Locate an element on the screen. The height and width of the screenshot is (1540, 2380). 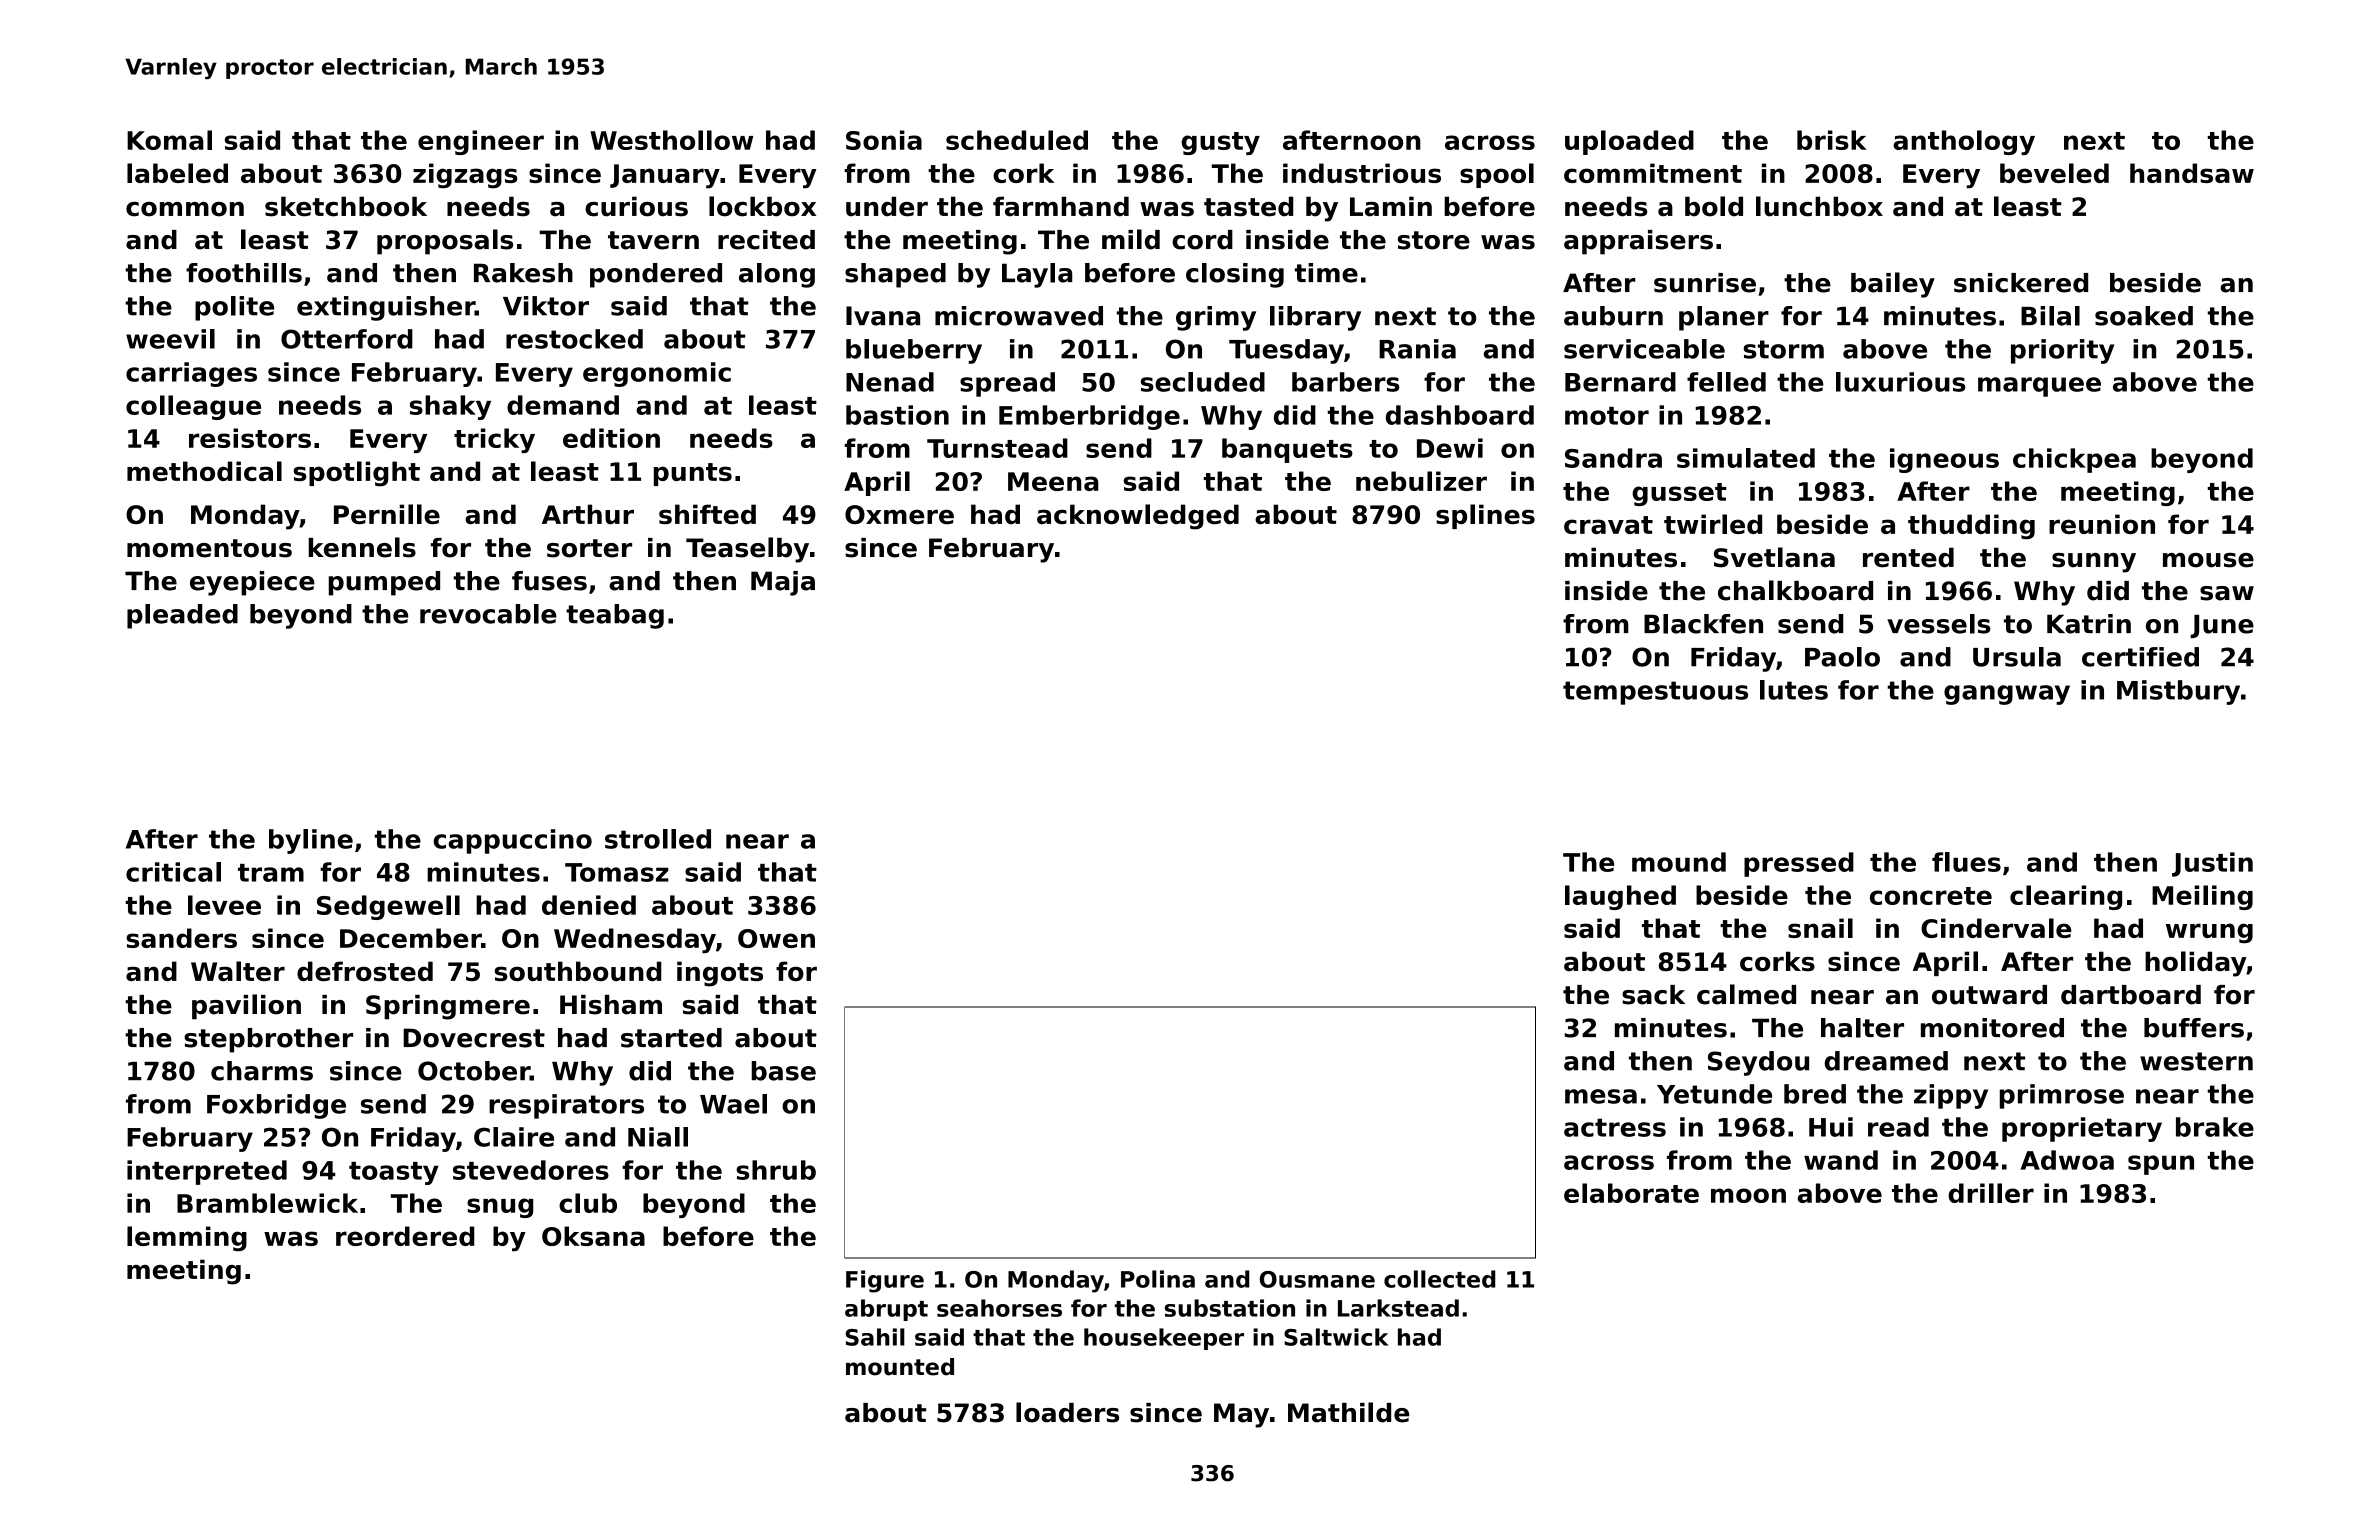
uploaded is located at coordinates (1629, 142).
